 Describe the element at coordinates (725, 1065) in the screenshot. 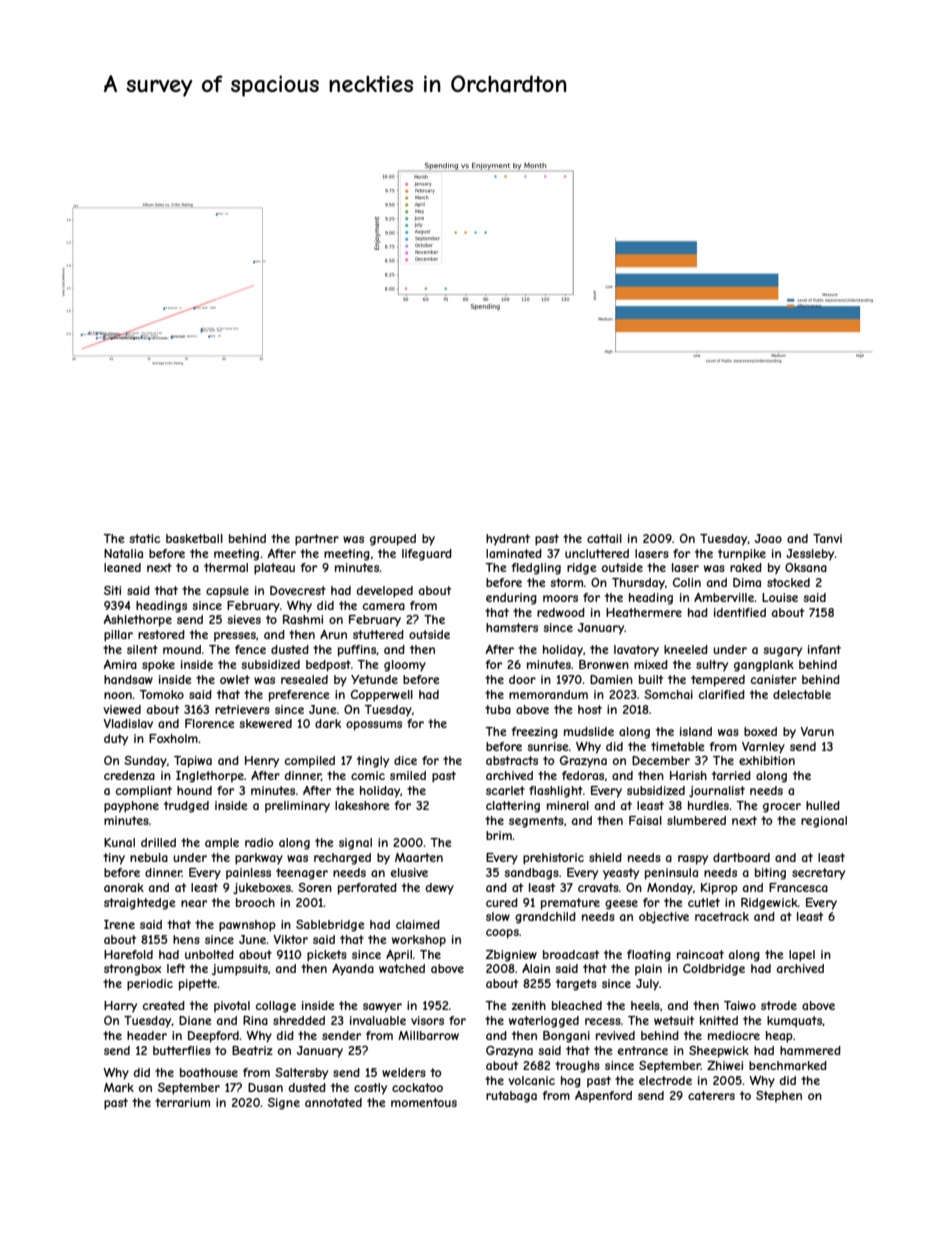

I see `Zhiwei` at that location.
